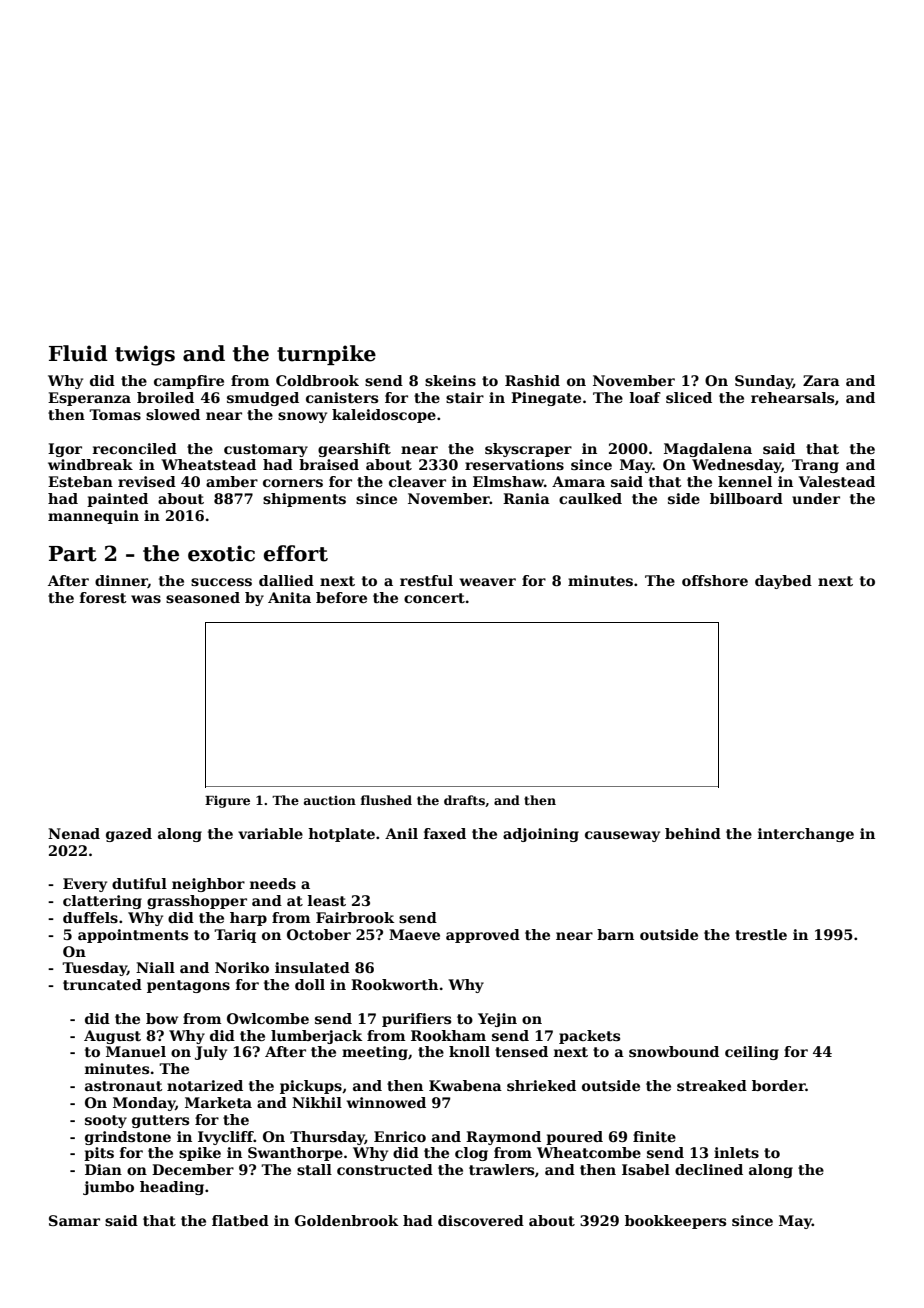 Image resolution: width=924 pixels, height=1308 pixels. What do you see at coordinates (74, 1220) in the image?
I see `Samar` at bounding box center [74, 1220].
